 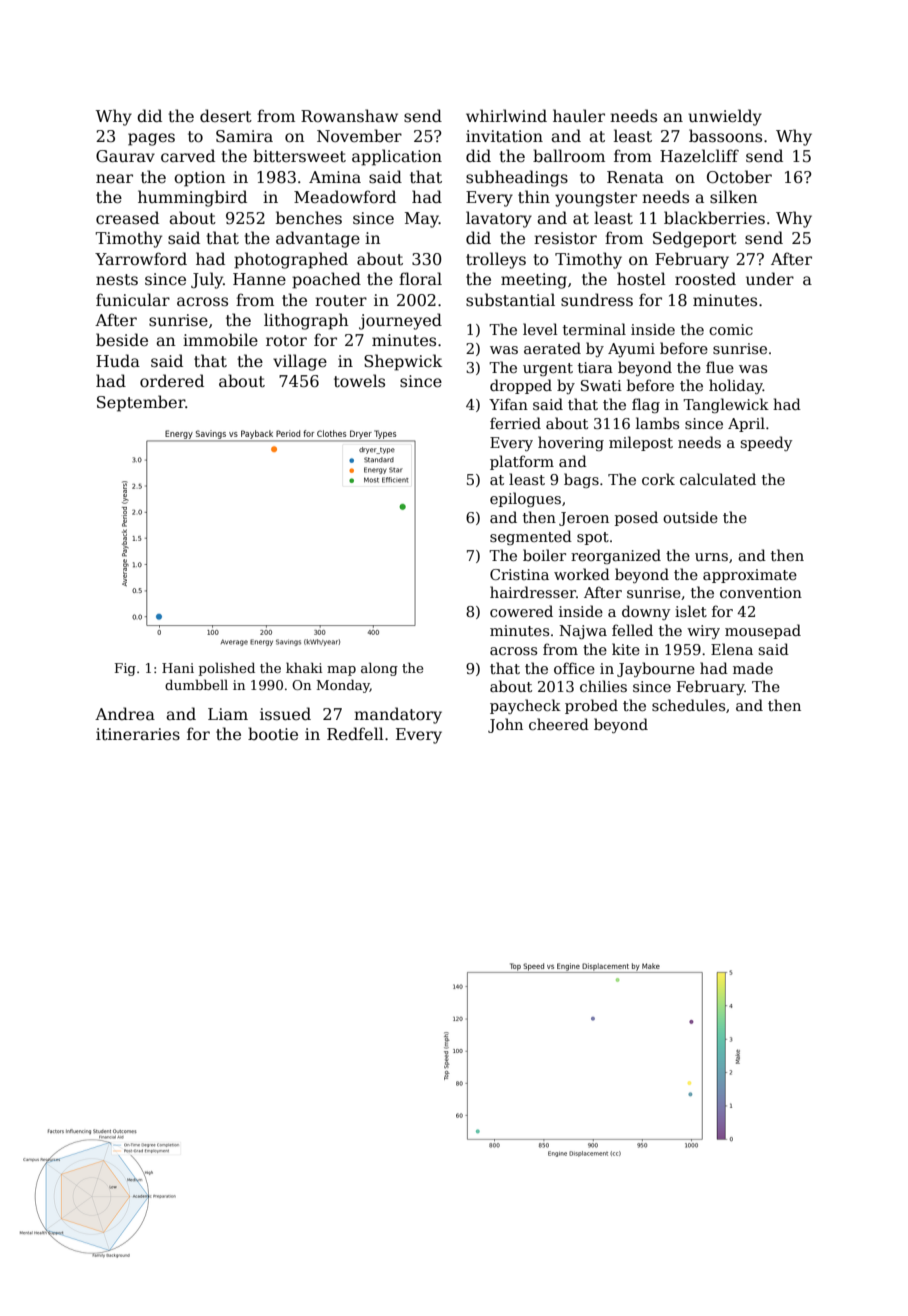 What do you see at coordinates (517, 178) in the screenshot?
I see `subheadings` at bounding box center [517, 178].
